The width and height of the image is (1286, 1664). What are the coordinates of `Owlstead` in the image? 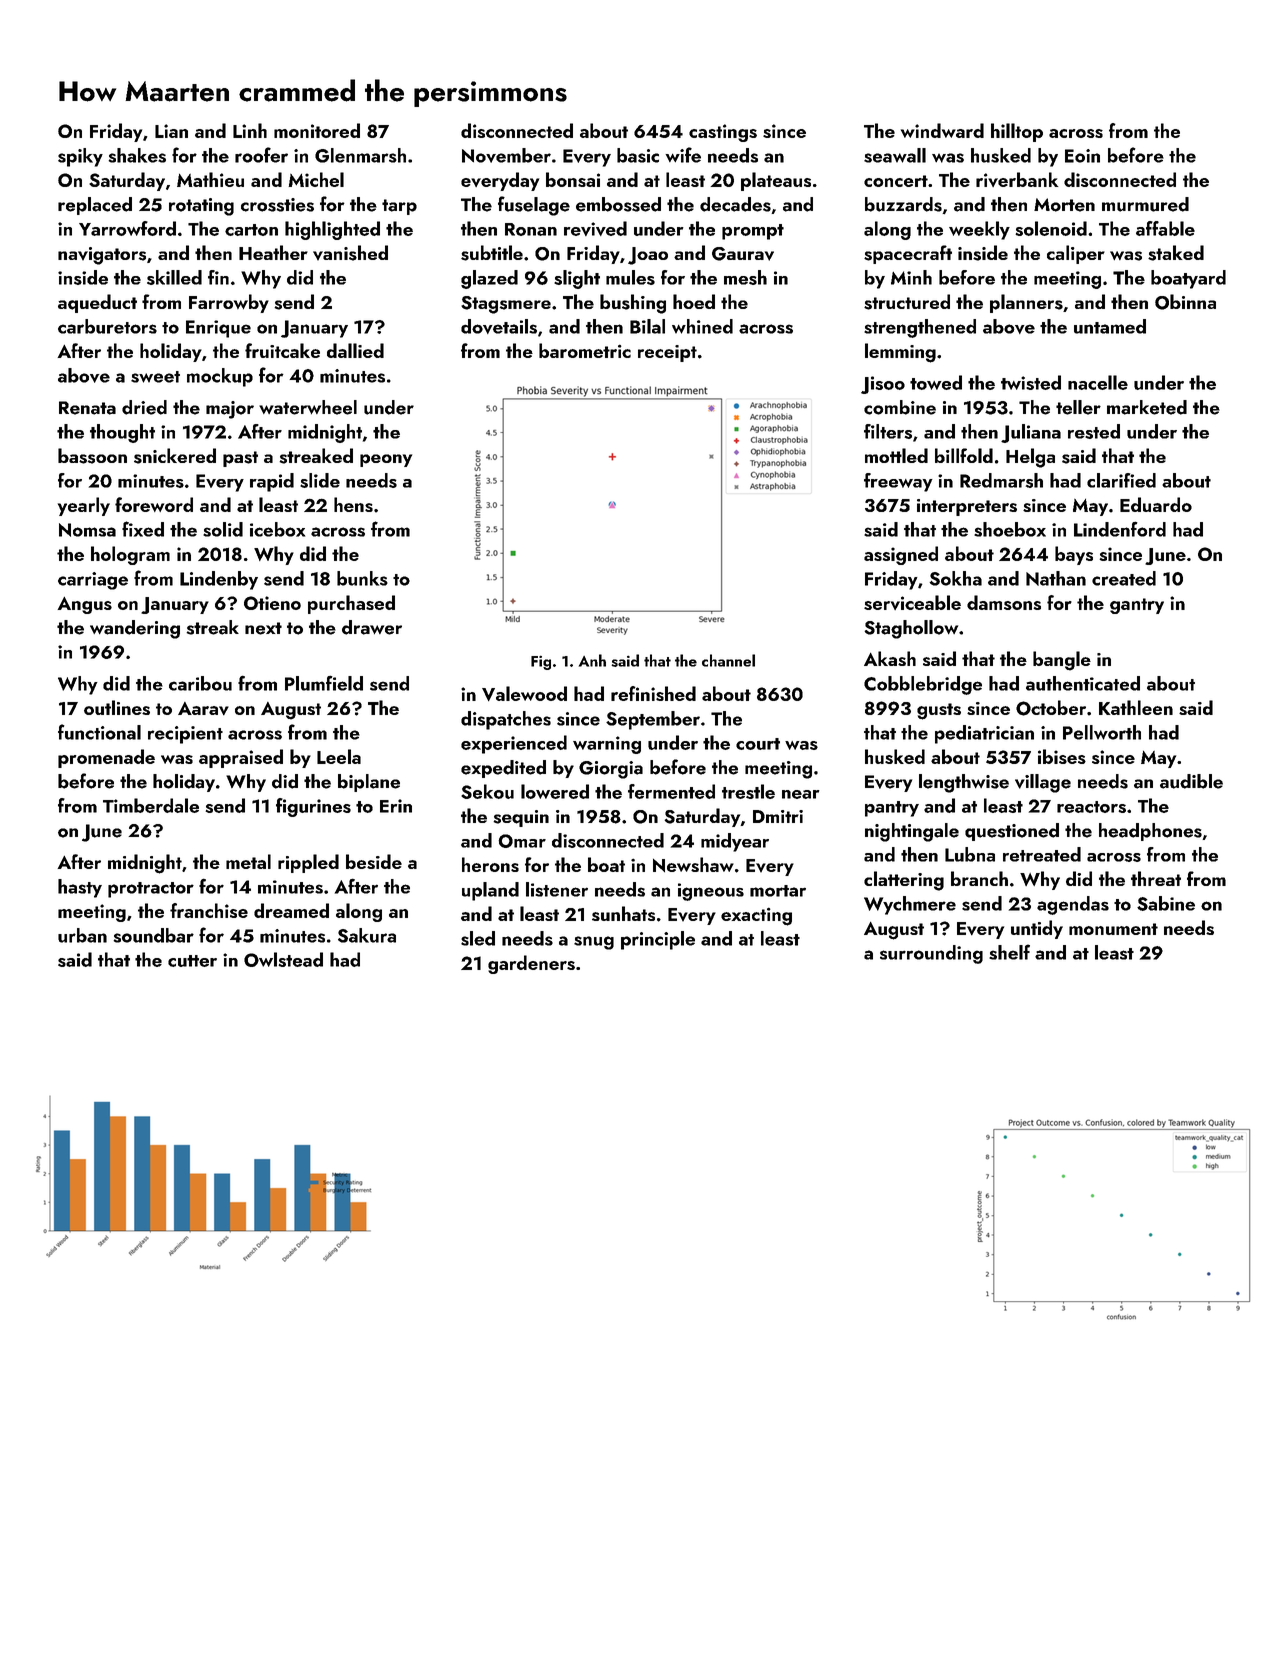 It's located at (283, 959).
